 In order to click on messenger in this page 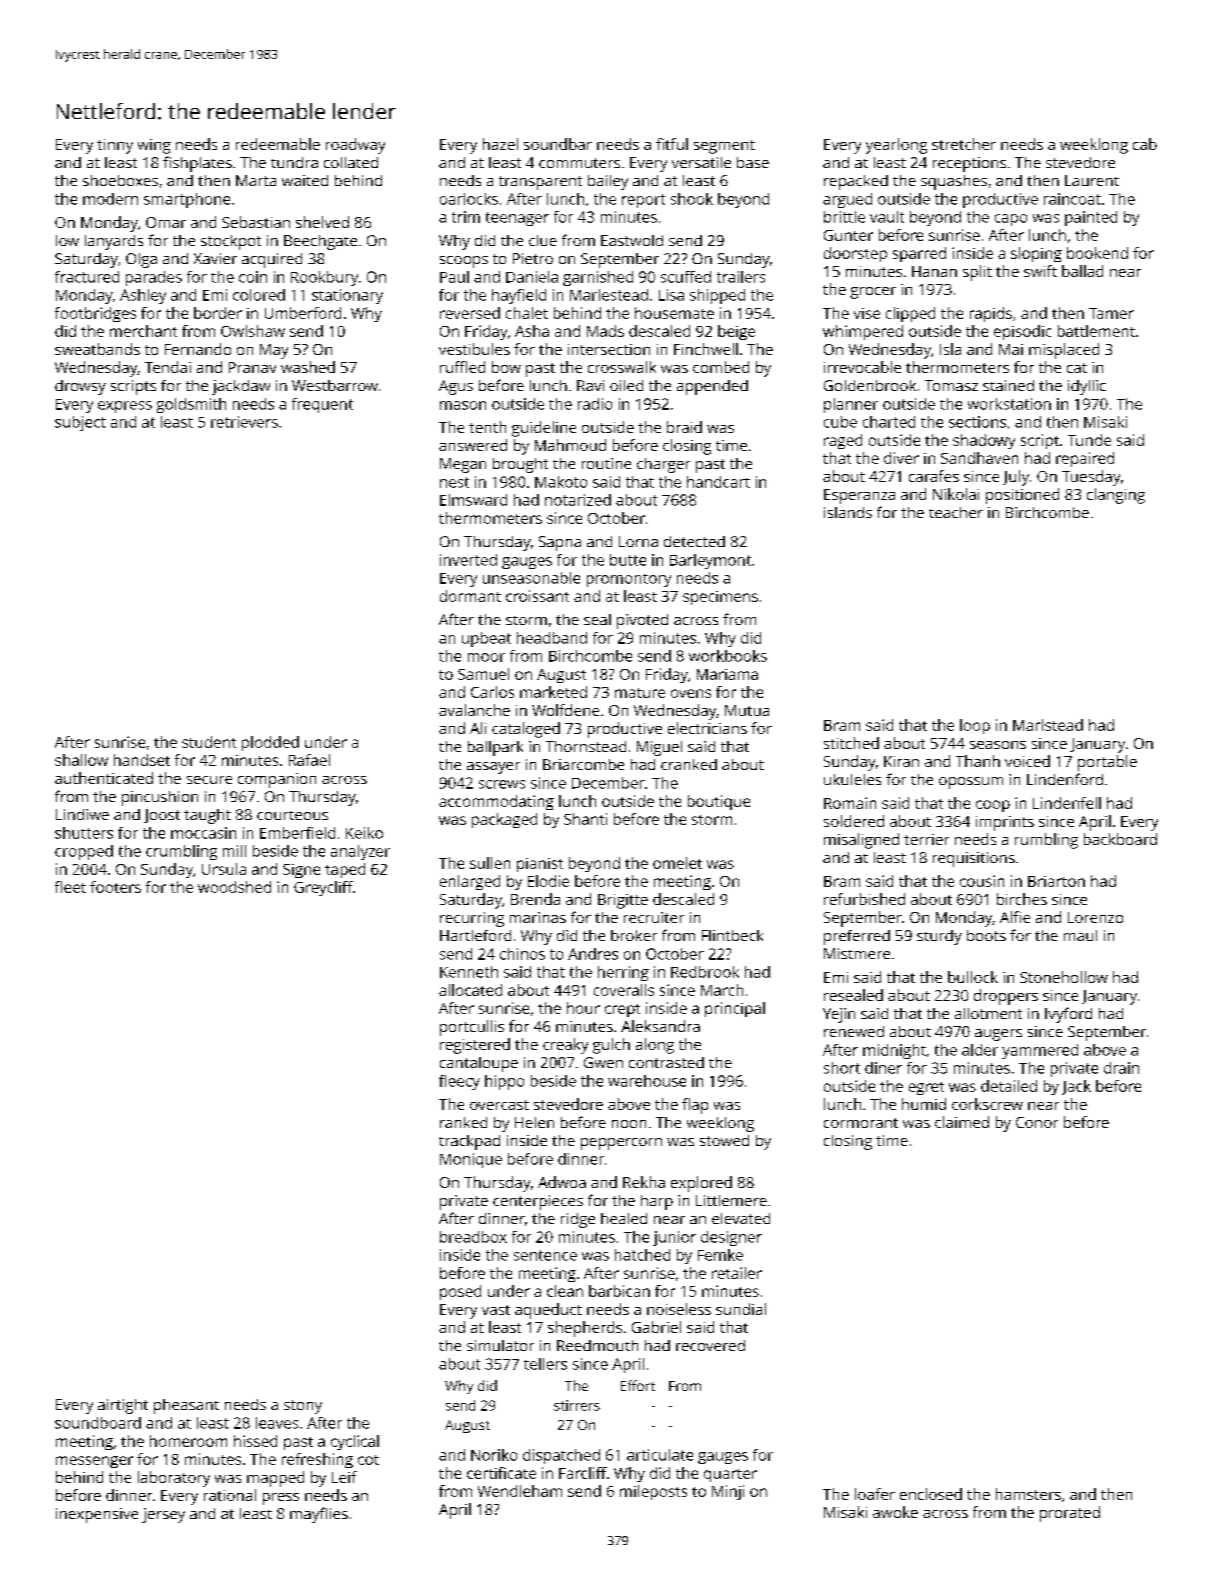, I will do `click(94, 1462)`.
